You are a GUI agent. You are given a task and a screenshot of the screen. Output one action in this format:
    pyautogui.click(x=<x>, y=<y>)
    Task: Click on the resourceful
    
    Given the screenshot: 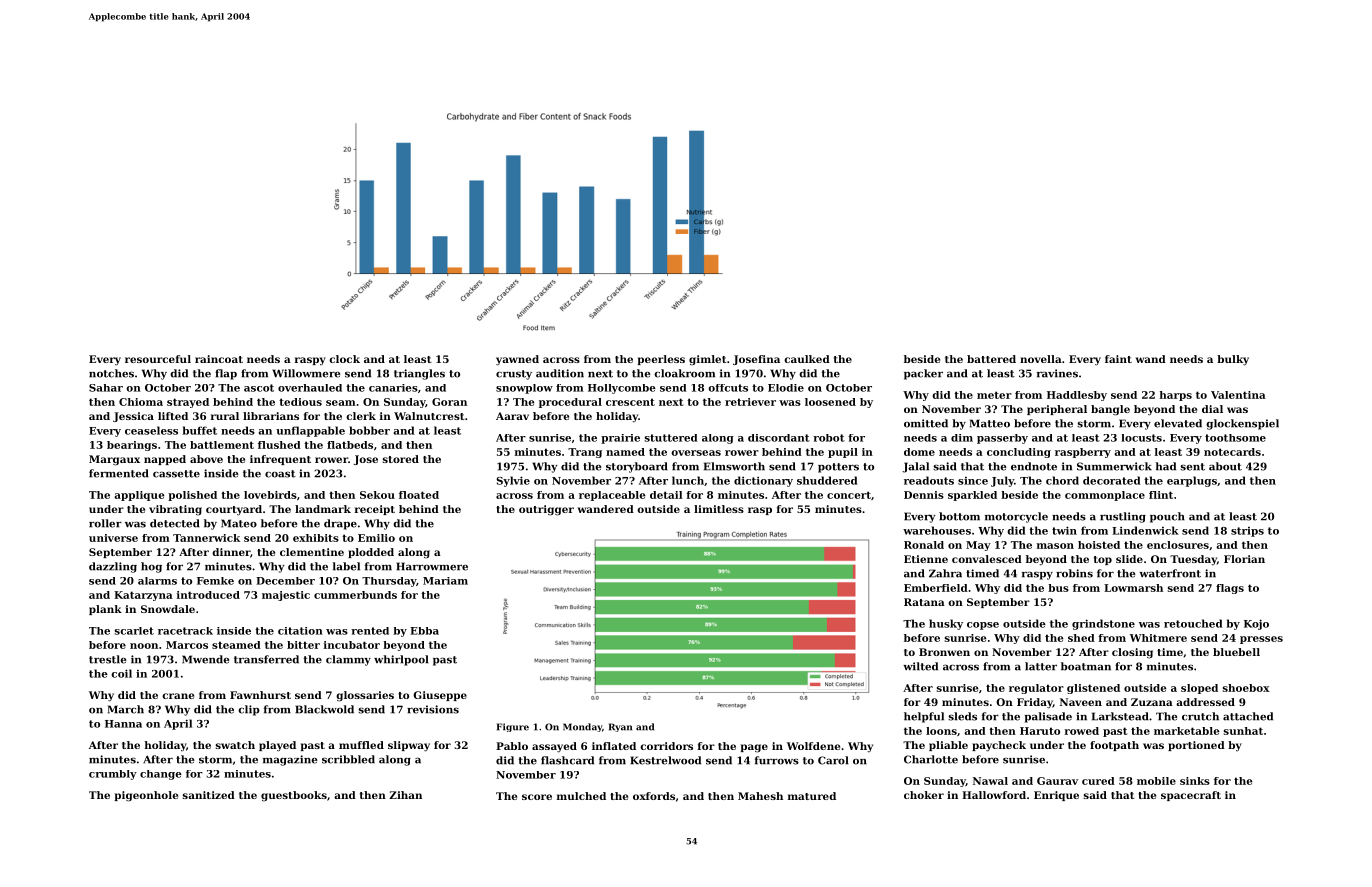 What is the action you would take?
    pyautogui.click(x=158, y=359)
